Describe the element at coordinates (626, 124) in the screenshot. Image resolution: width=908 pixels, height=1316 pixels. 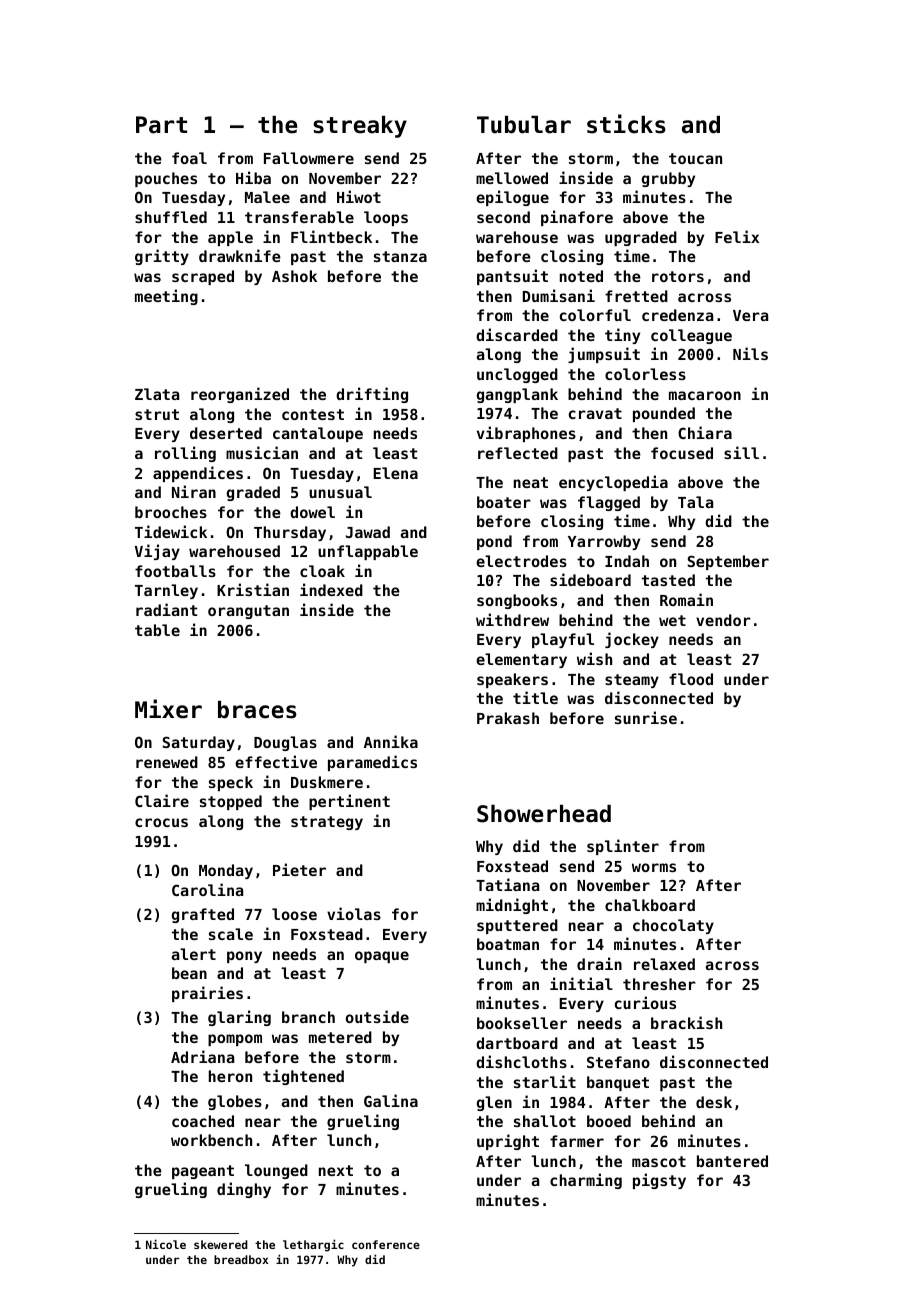
I see `sticks` at that location.
